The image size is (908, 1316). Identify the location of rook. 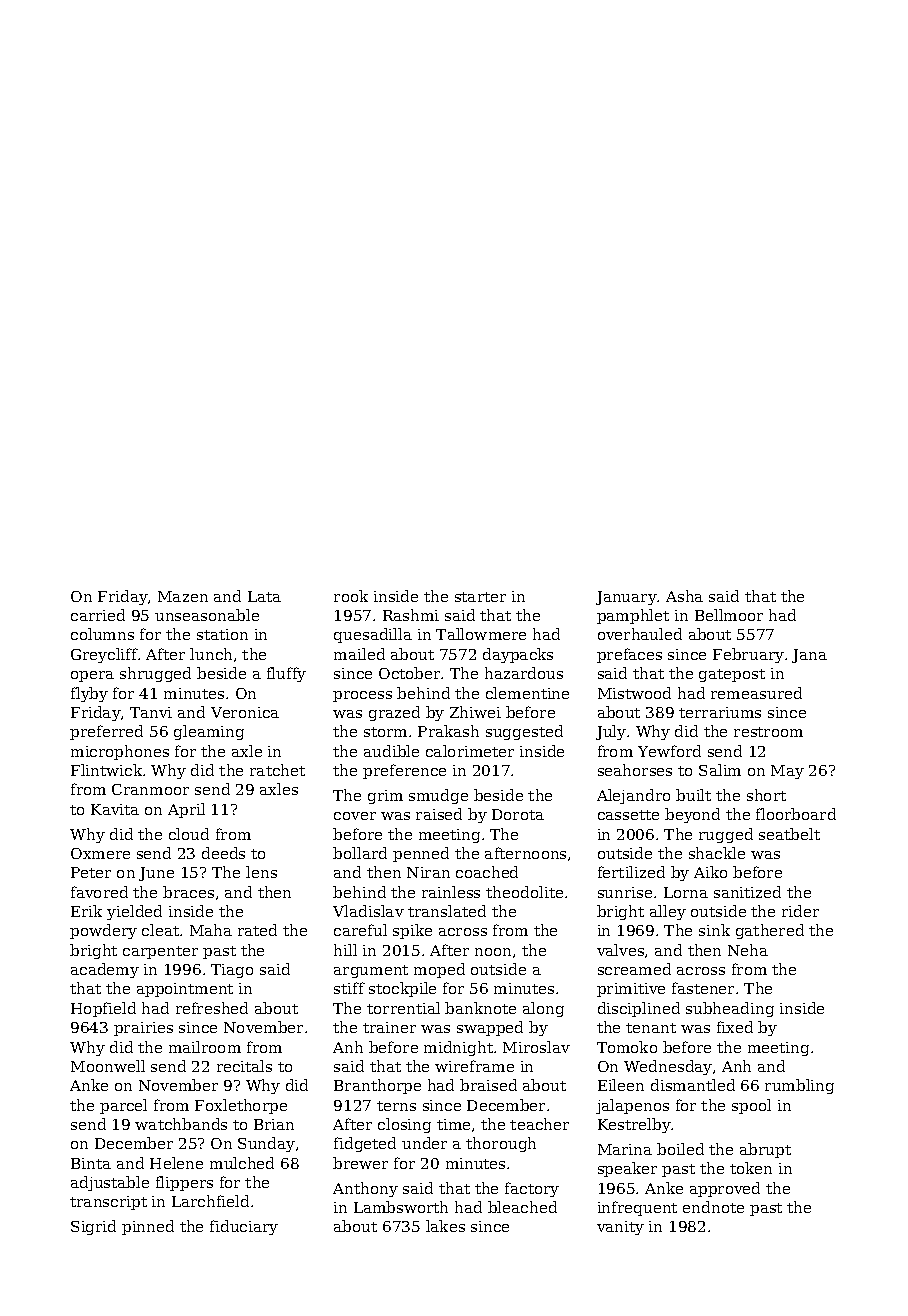
(351, 596).
